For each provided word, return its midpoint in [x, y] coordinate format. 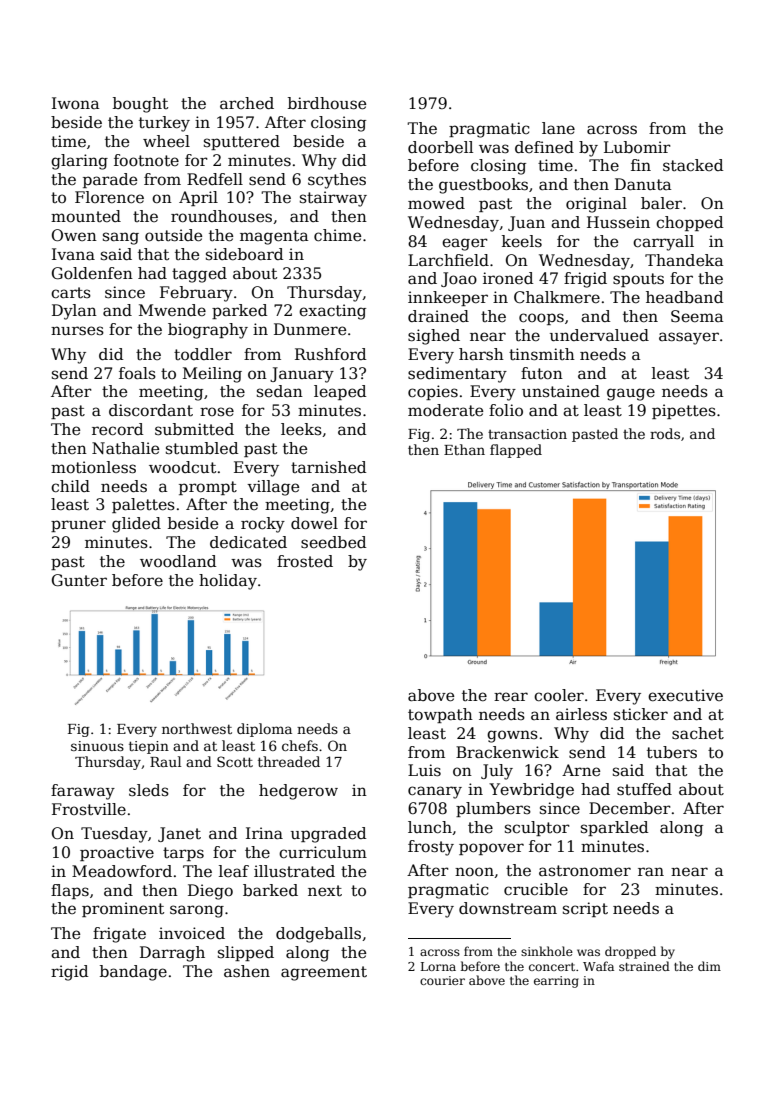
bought [140, 105]
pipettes [684, 411]
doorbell [440, 147]
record [117, 429]
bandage [133, 973]
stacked [693, 165]
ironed [508, 278]
